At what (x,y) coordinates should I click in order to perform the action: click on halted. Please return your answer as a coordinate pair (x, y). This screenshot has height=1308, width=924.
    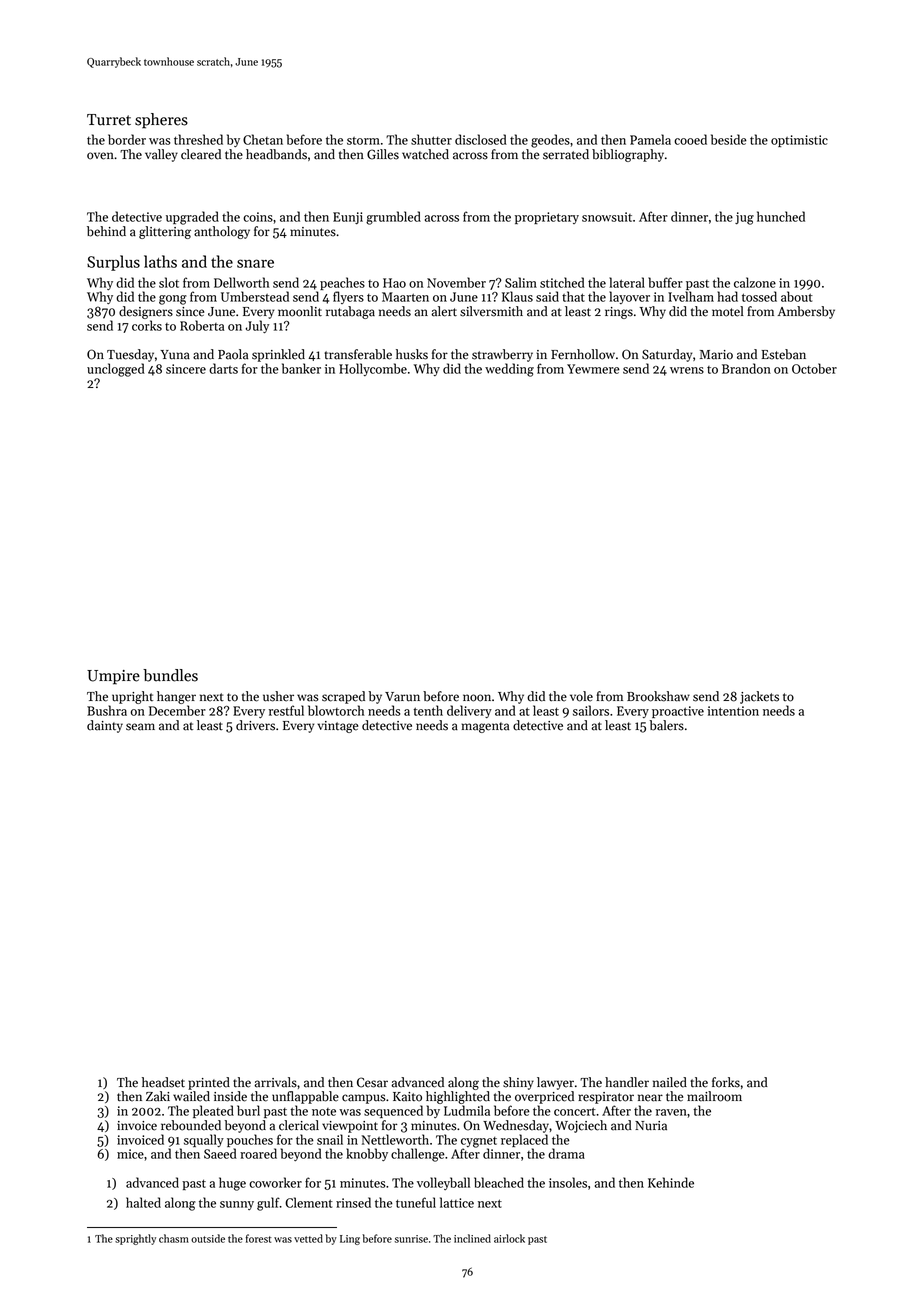
    Looking at the image, I should click on (143, 1202).
